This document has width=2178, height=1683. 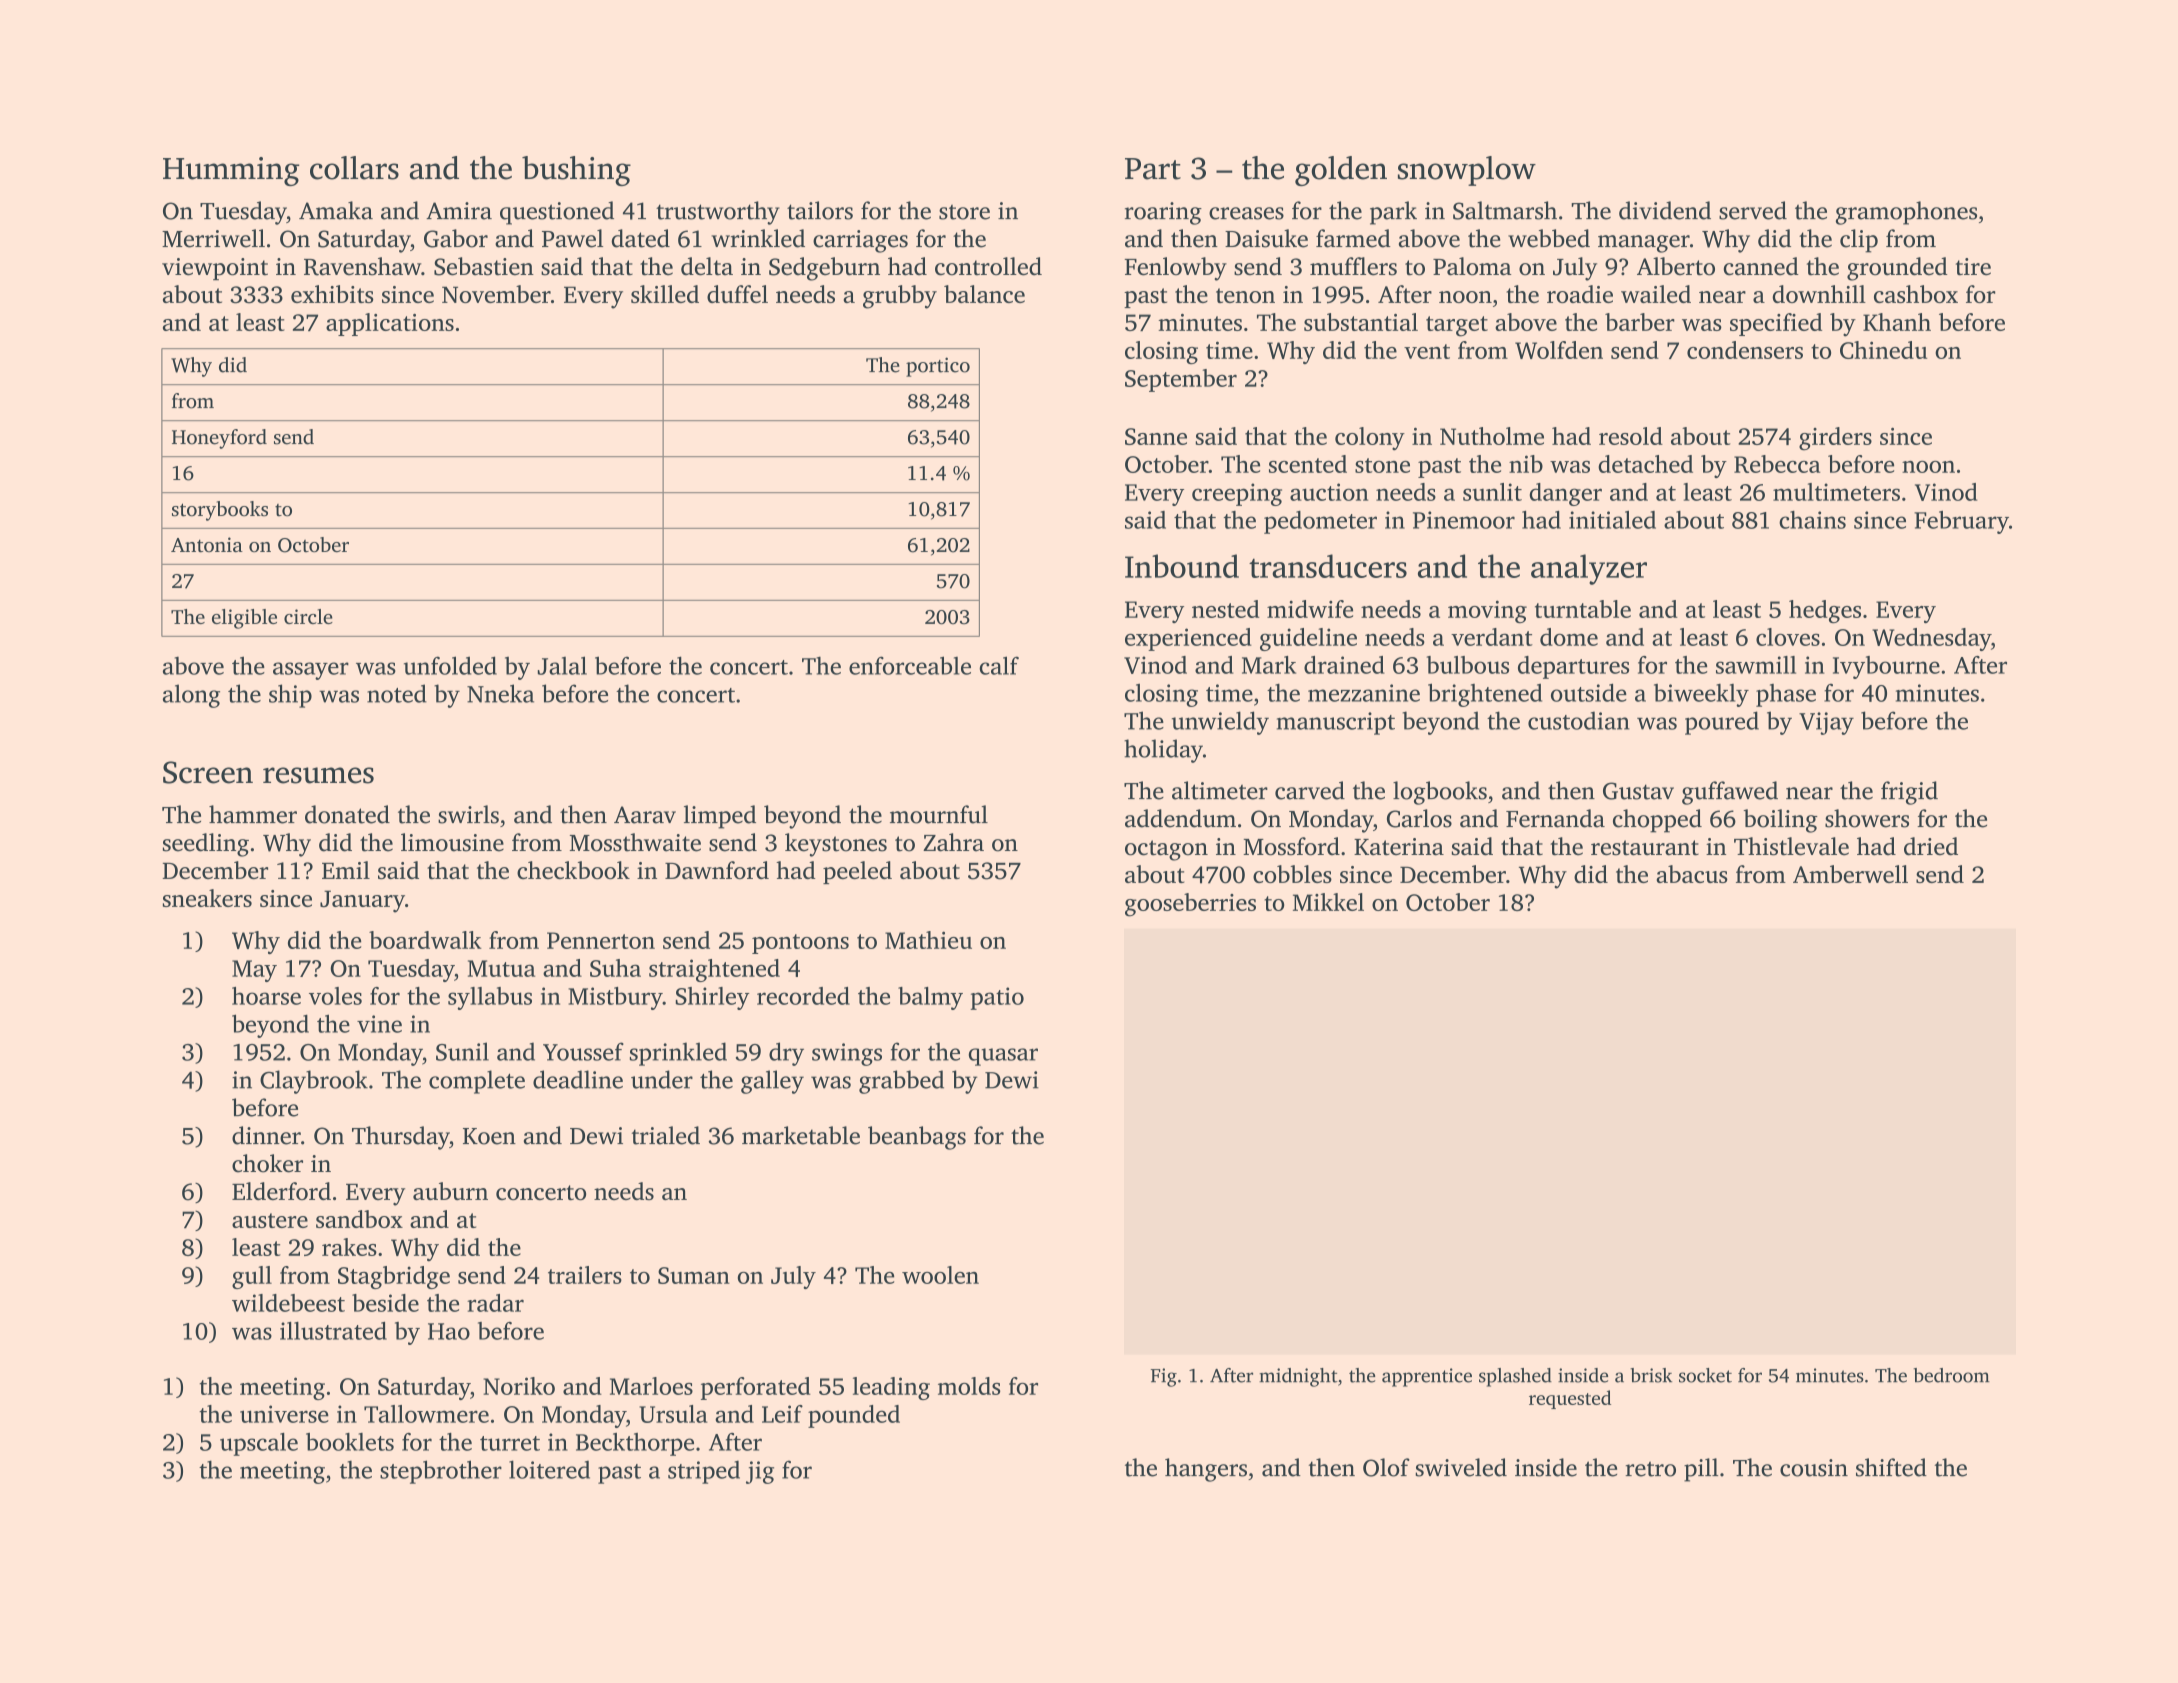 What do you see at coordinates (939, 814) in the document?
I see `mournful` at bounding box center [939, 814].
